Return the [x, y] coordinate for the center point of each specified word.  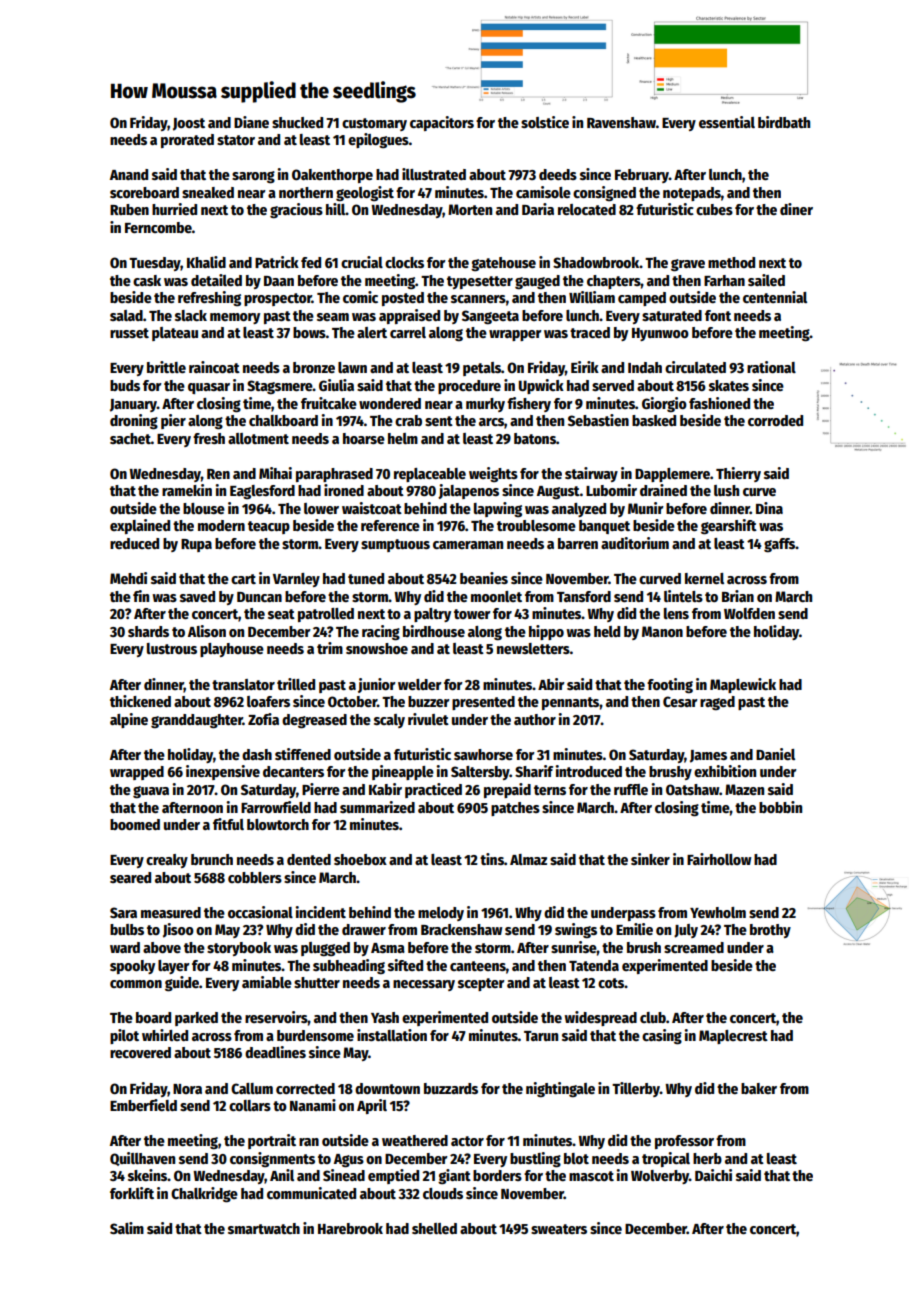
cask [147, 280]
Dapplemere [672, 475]
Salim [127, 1228]
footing [670, 685]
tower [472, 614]
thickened [140, 701]
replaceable [430, 475]
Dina [769, 508]
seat [281, 614]
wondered [390, 403]
